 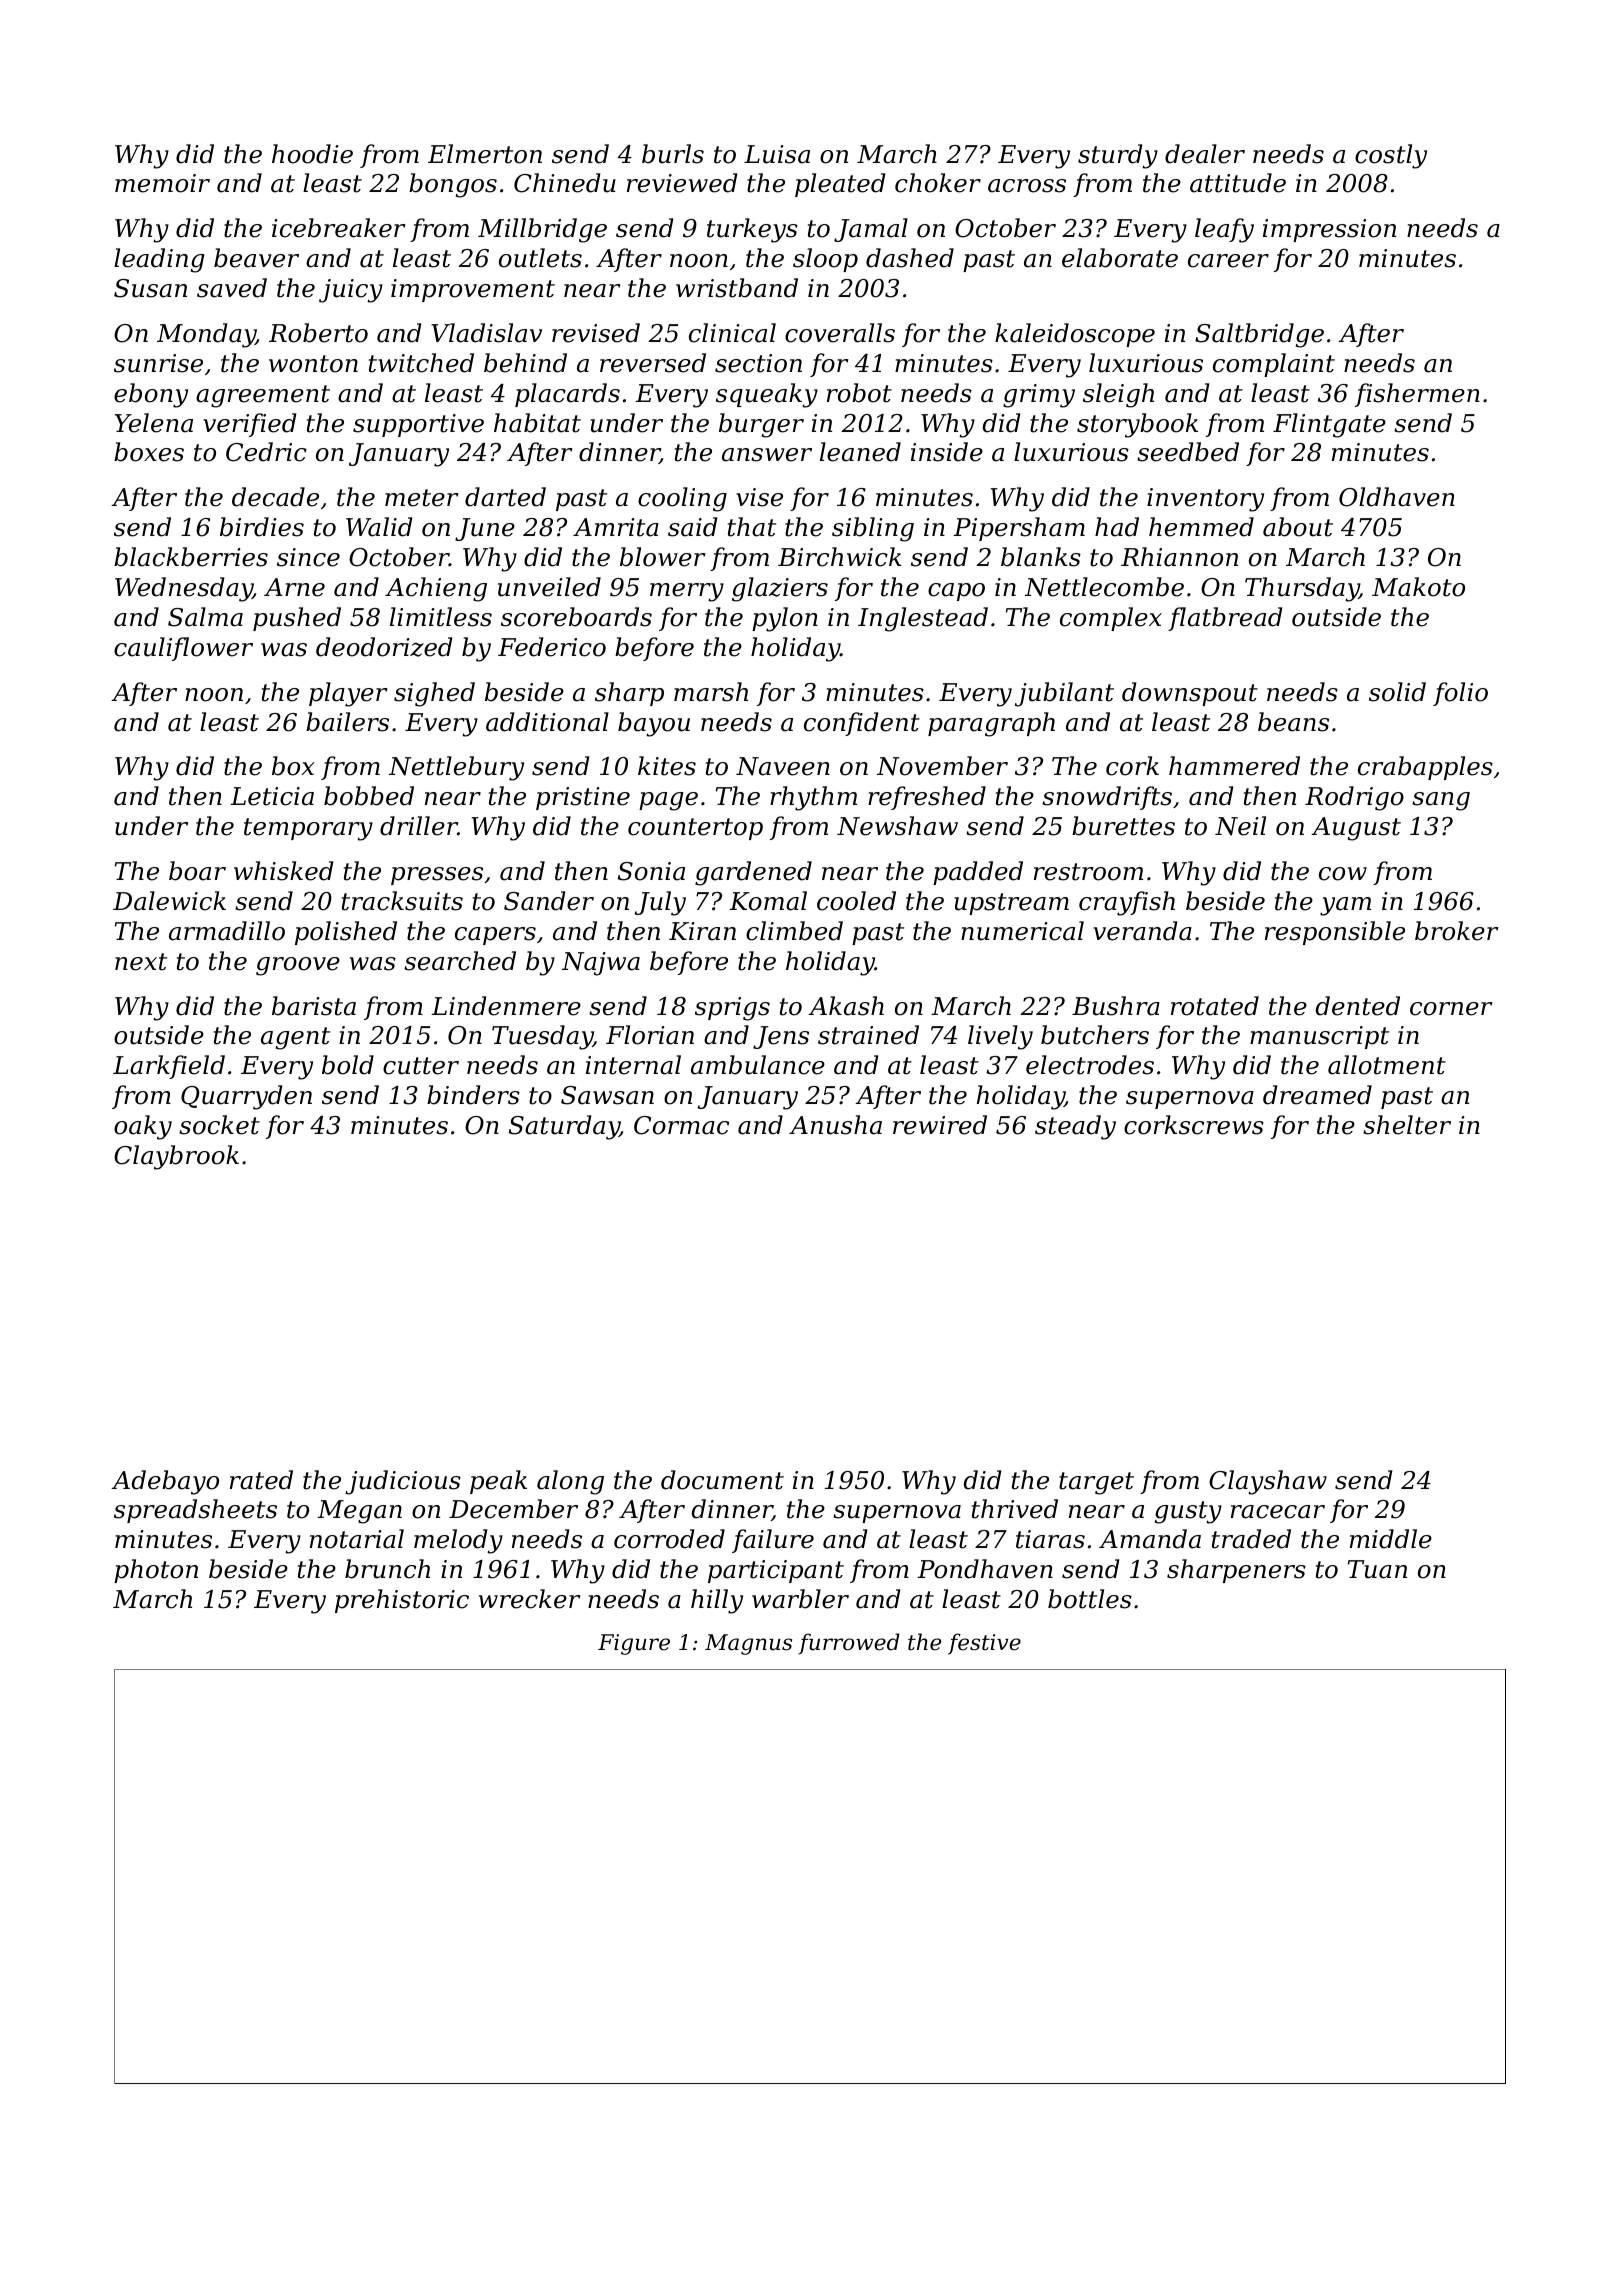 I want to click on rhythm, so click(x=813, y=798).
